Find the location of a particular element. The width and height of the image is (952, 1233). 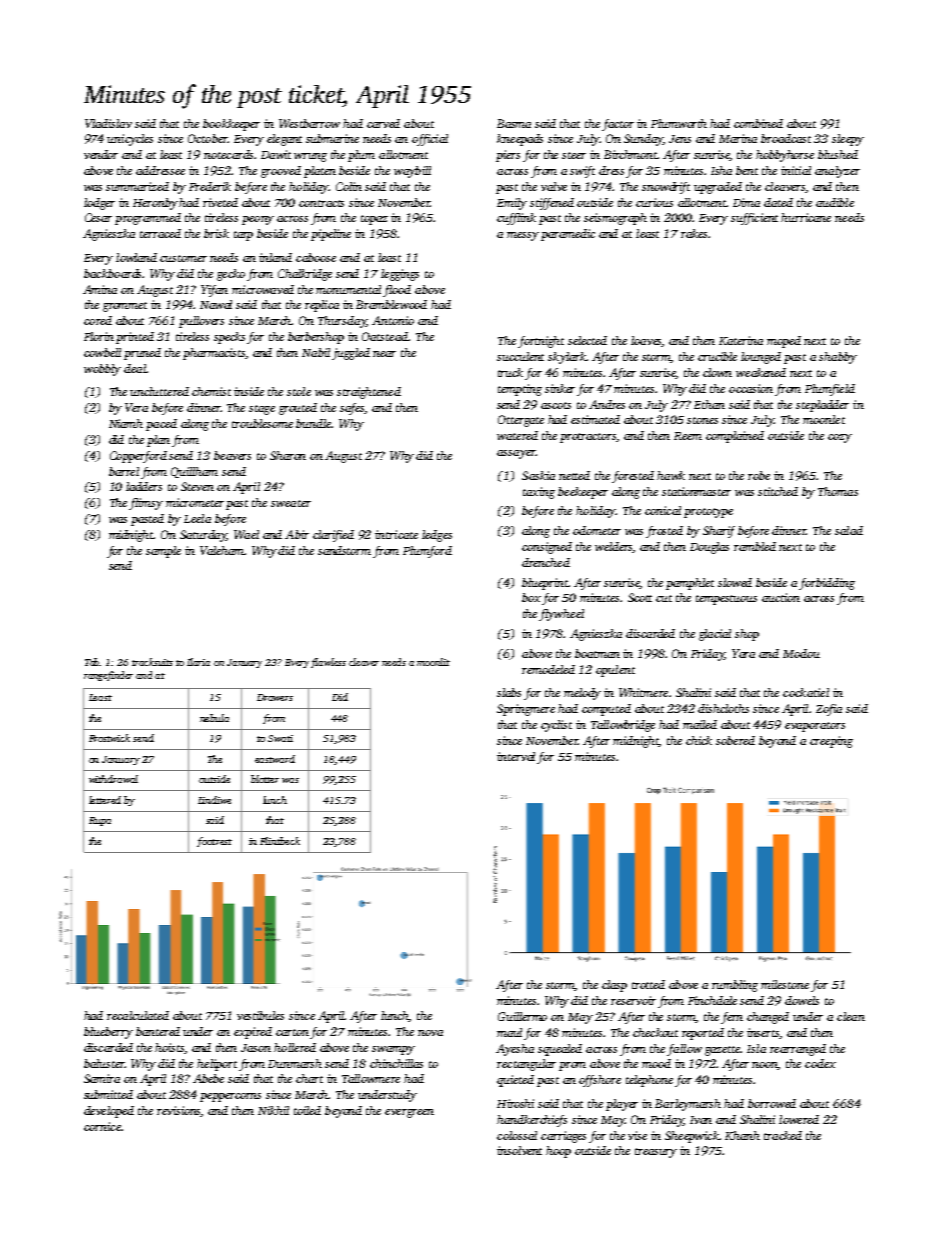

sample is located at coordinates (163, 552).
